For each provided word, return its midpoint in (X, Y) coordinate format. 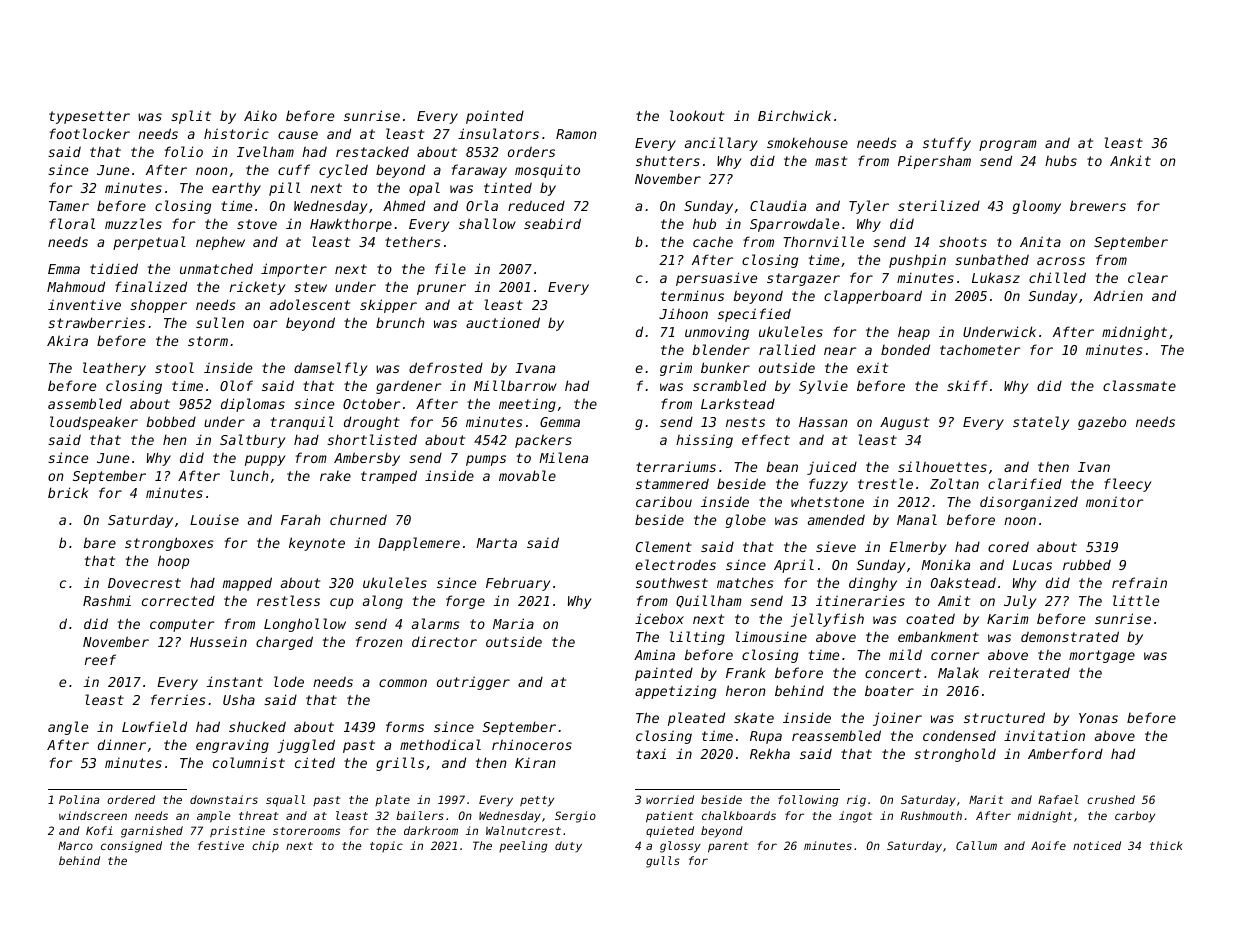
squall (285, 801)
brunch (400, 322)
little (1136, 600)
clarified (1025, 483)
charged (284, 643)
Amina (654, 655)
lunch (249, 475)
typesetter (89, 117)
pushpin (917, 261)
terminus (692, 295)
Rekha (770, 753)
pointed (495, 117)
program (1008, 145)
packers (543, 441)
